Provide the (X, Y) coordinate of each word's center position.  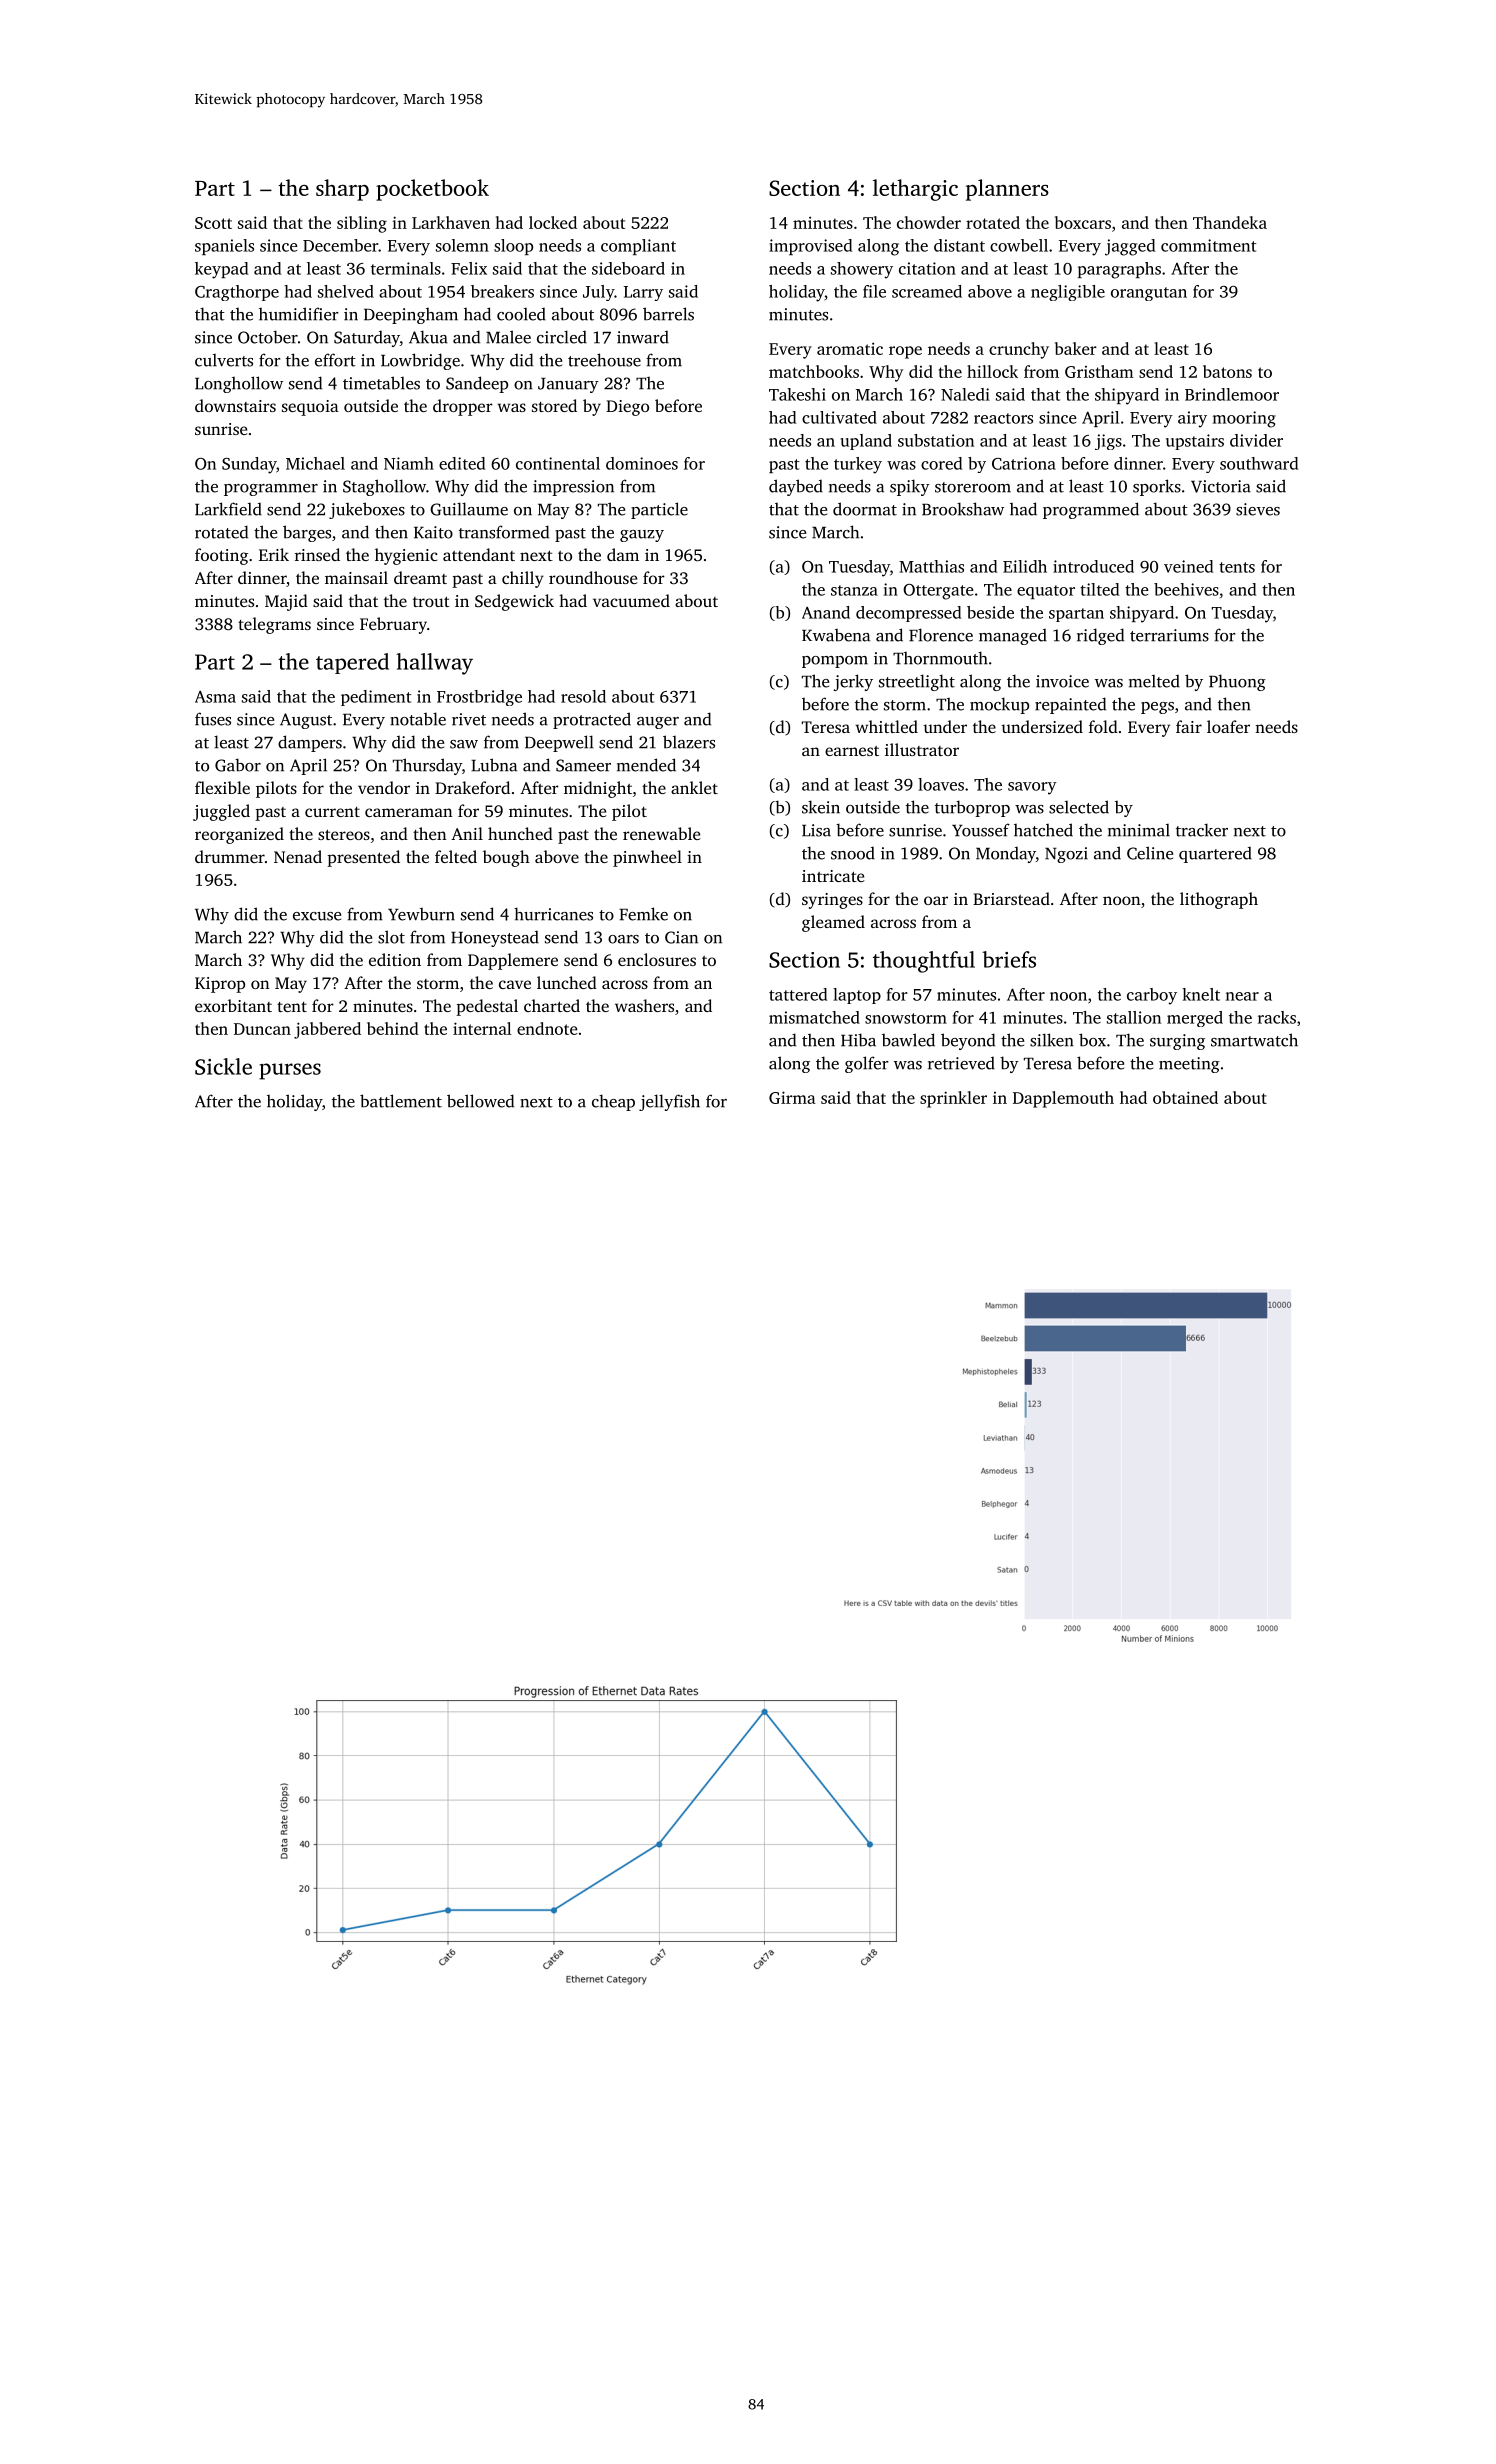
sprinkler (953, 1099)
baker (1076, 348)
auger (658, 723)
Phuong (1237, 682)
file (874, 291)
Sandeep (477, 384)
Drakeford (472, 787)
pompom (835, 662)
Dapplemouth (1063, 1099)
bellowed (480, 1101)
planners (1007, 190)
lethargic (915, 190)
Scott (213, 223)
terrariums (1169, 635)
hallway (434, 664)
